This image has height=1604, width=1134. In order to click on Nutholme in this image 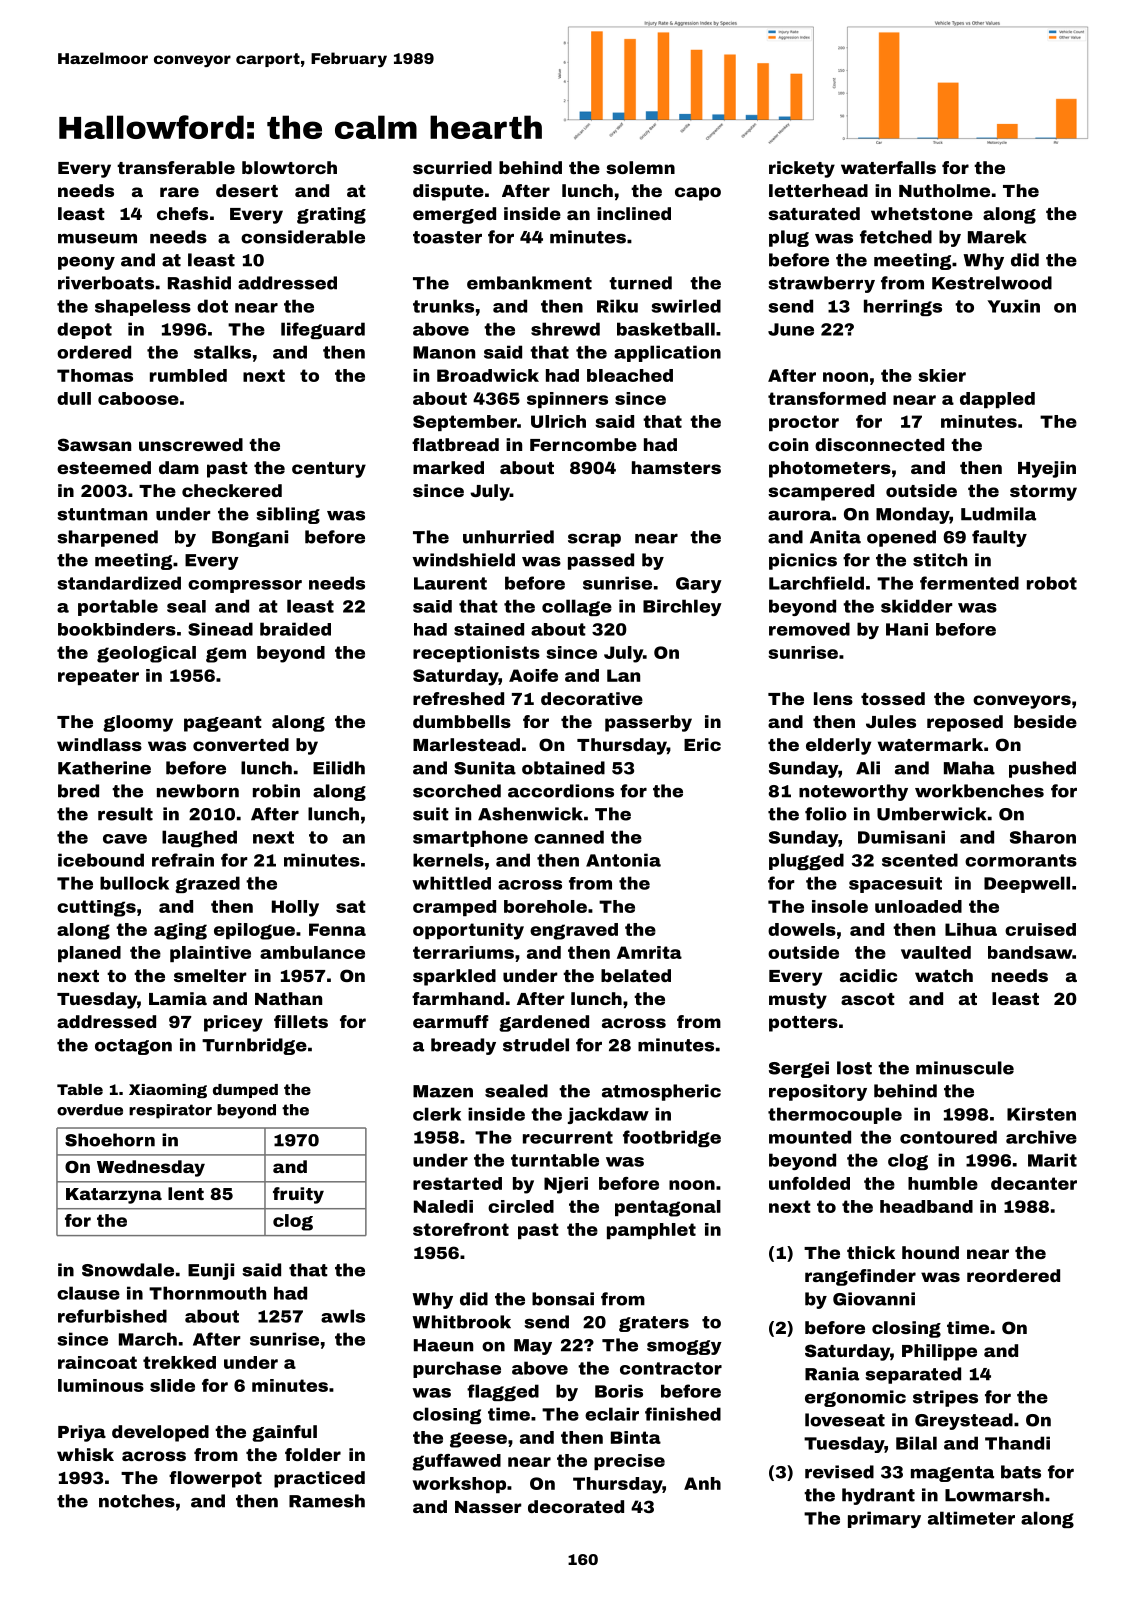, I will do `click(944, 190)`.
